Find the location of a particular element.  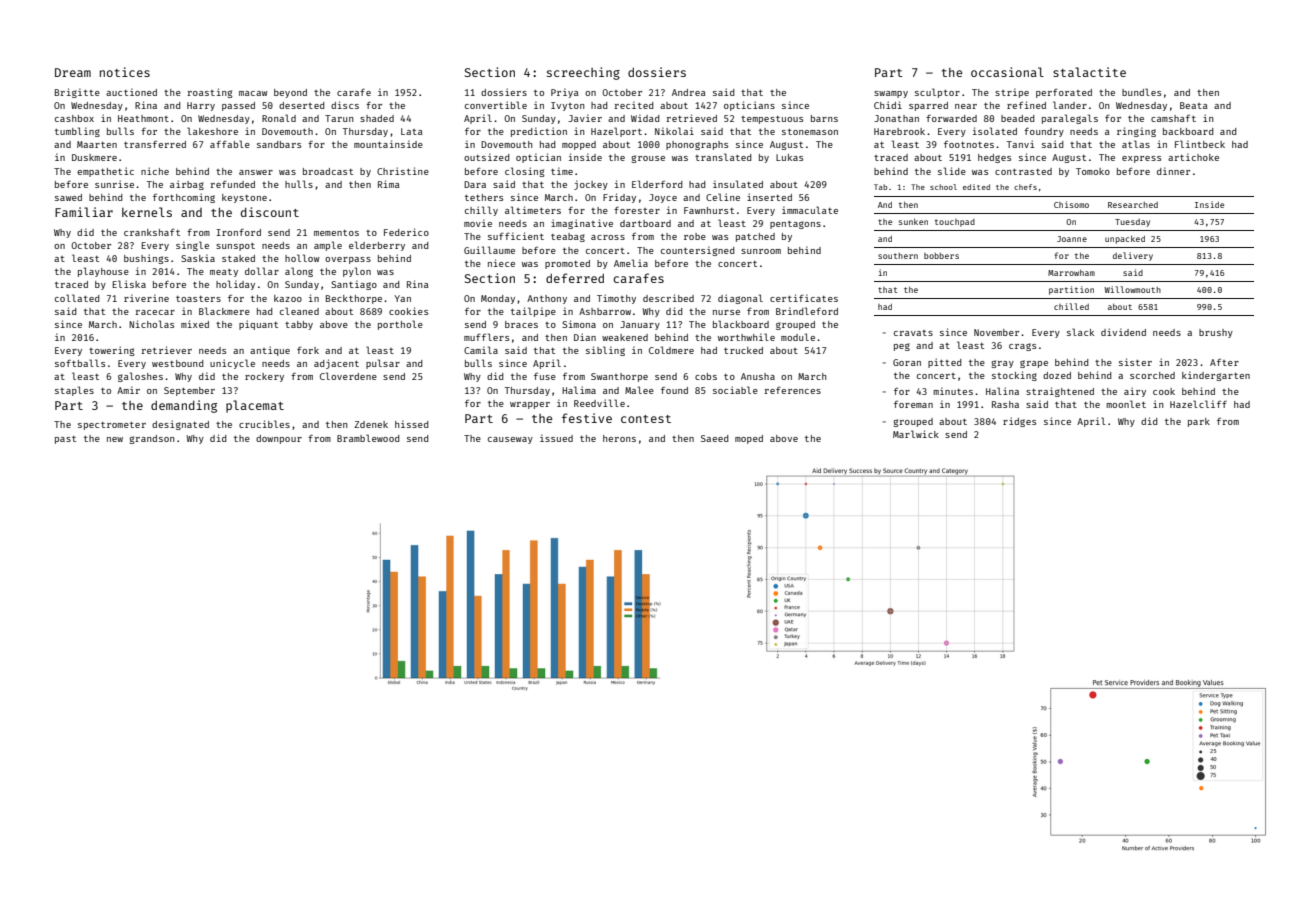

Anthony is located at coordinates (547, 299).
